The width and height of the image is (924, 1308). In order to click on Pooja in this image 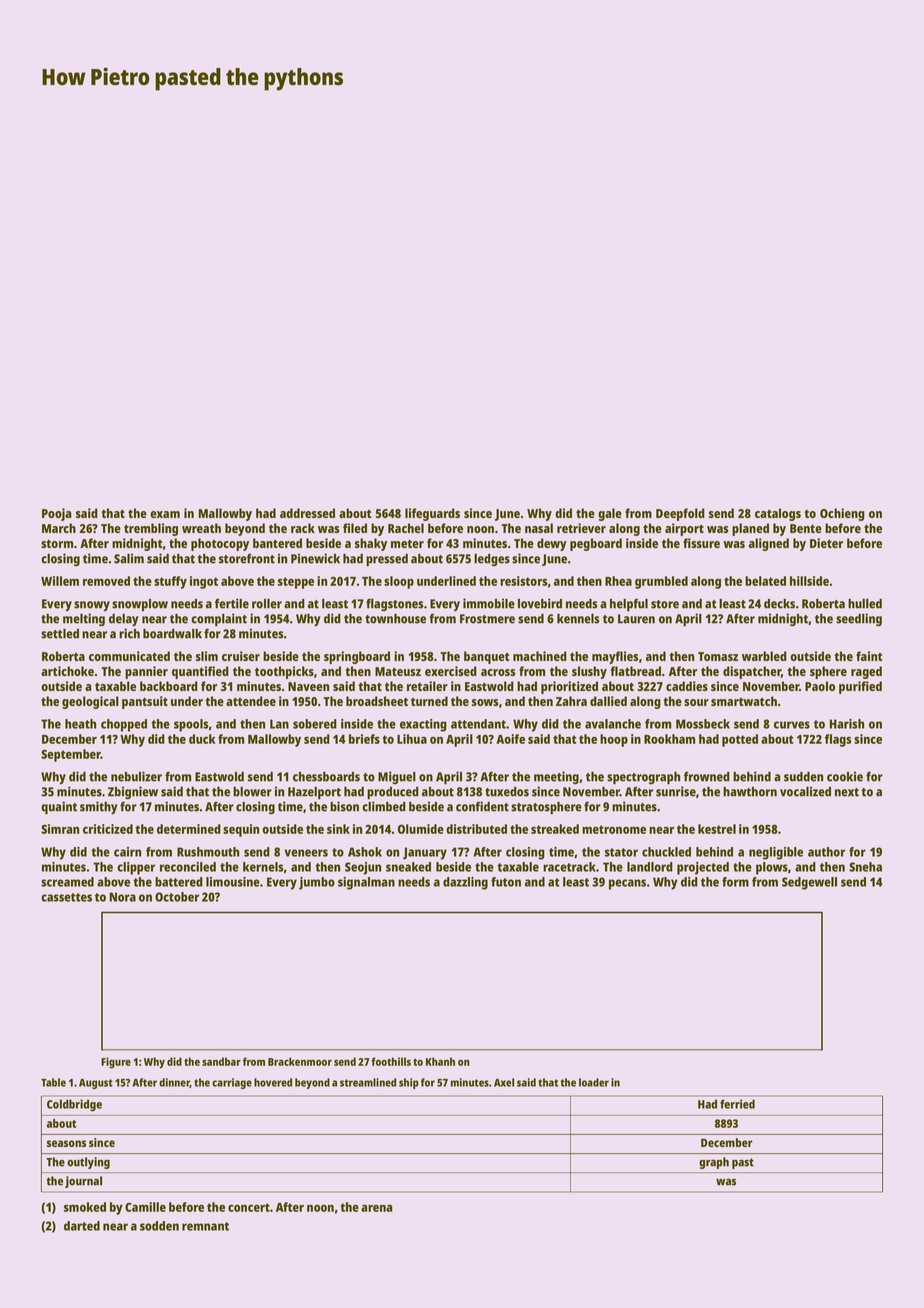, I will do `click(56, 514)`.
